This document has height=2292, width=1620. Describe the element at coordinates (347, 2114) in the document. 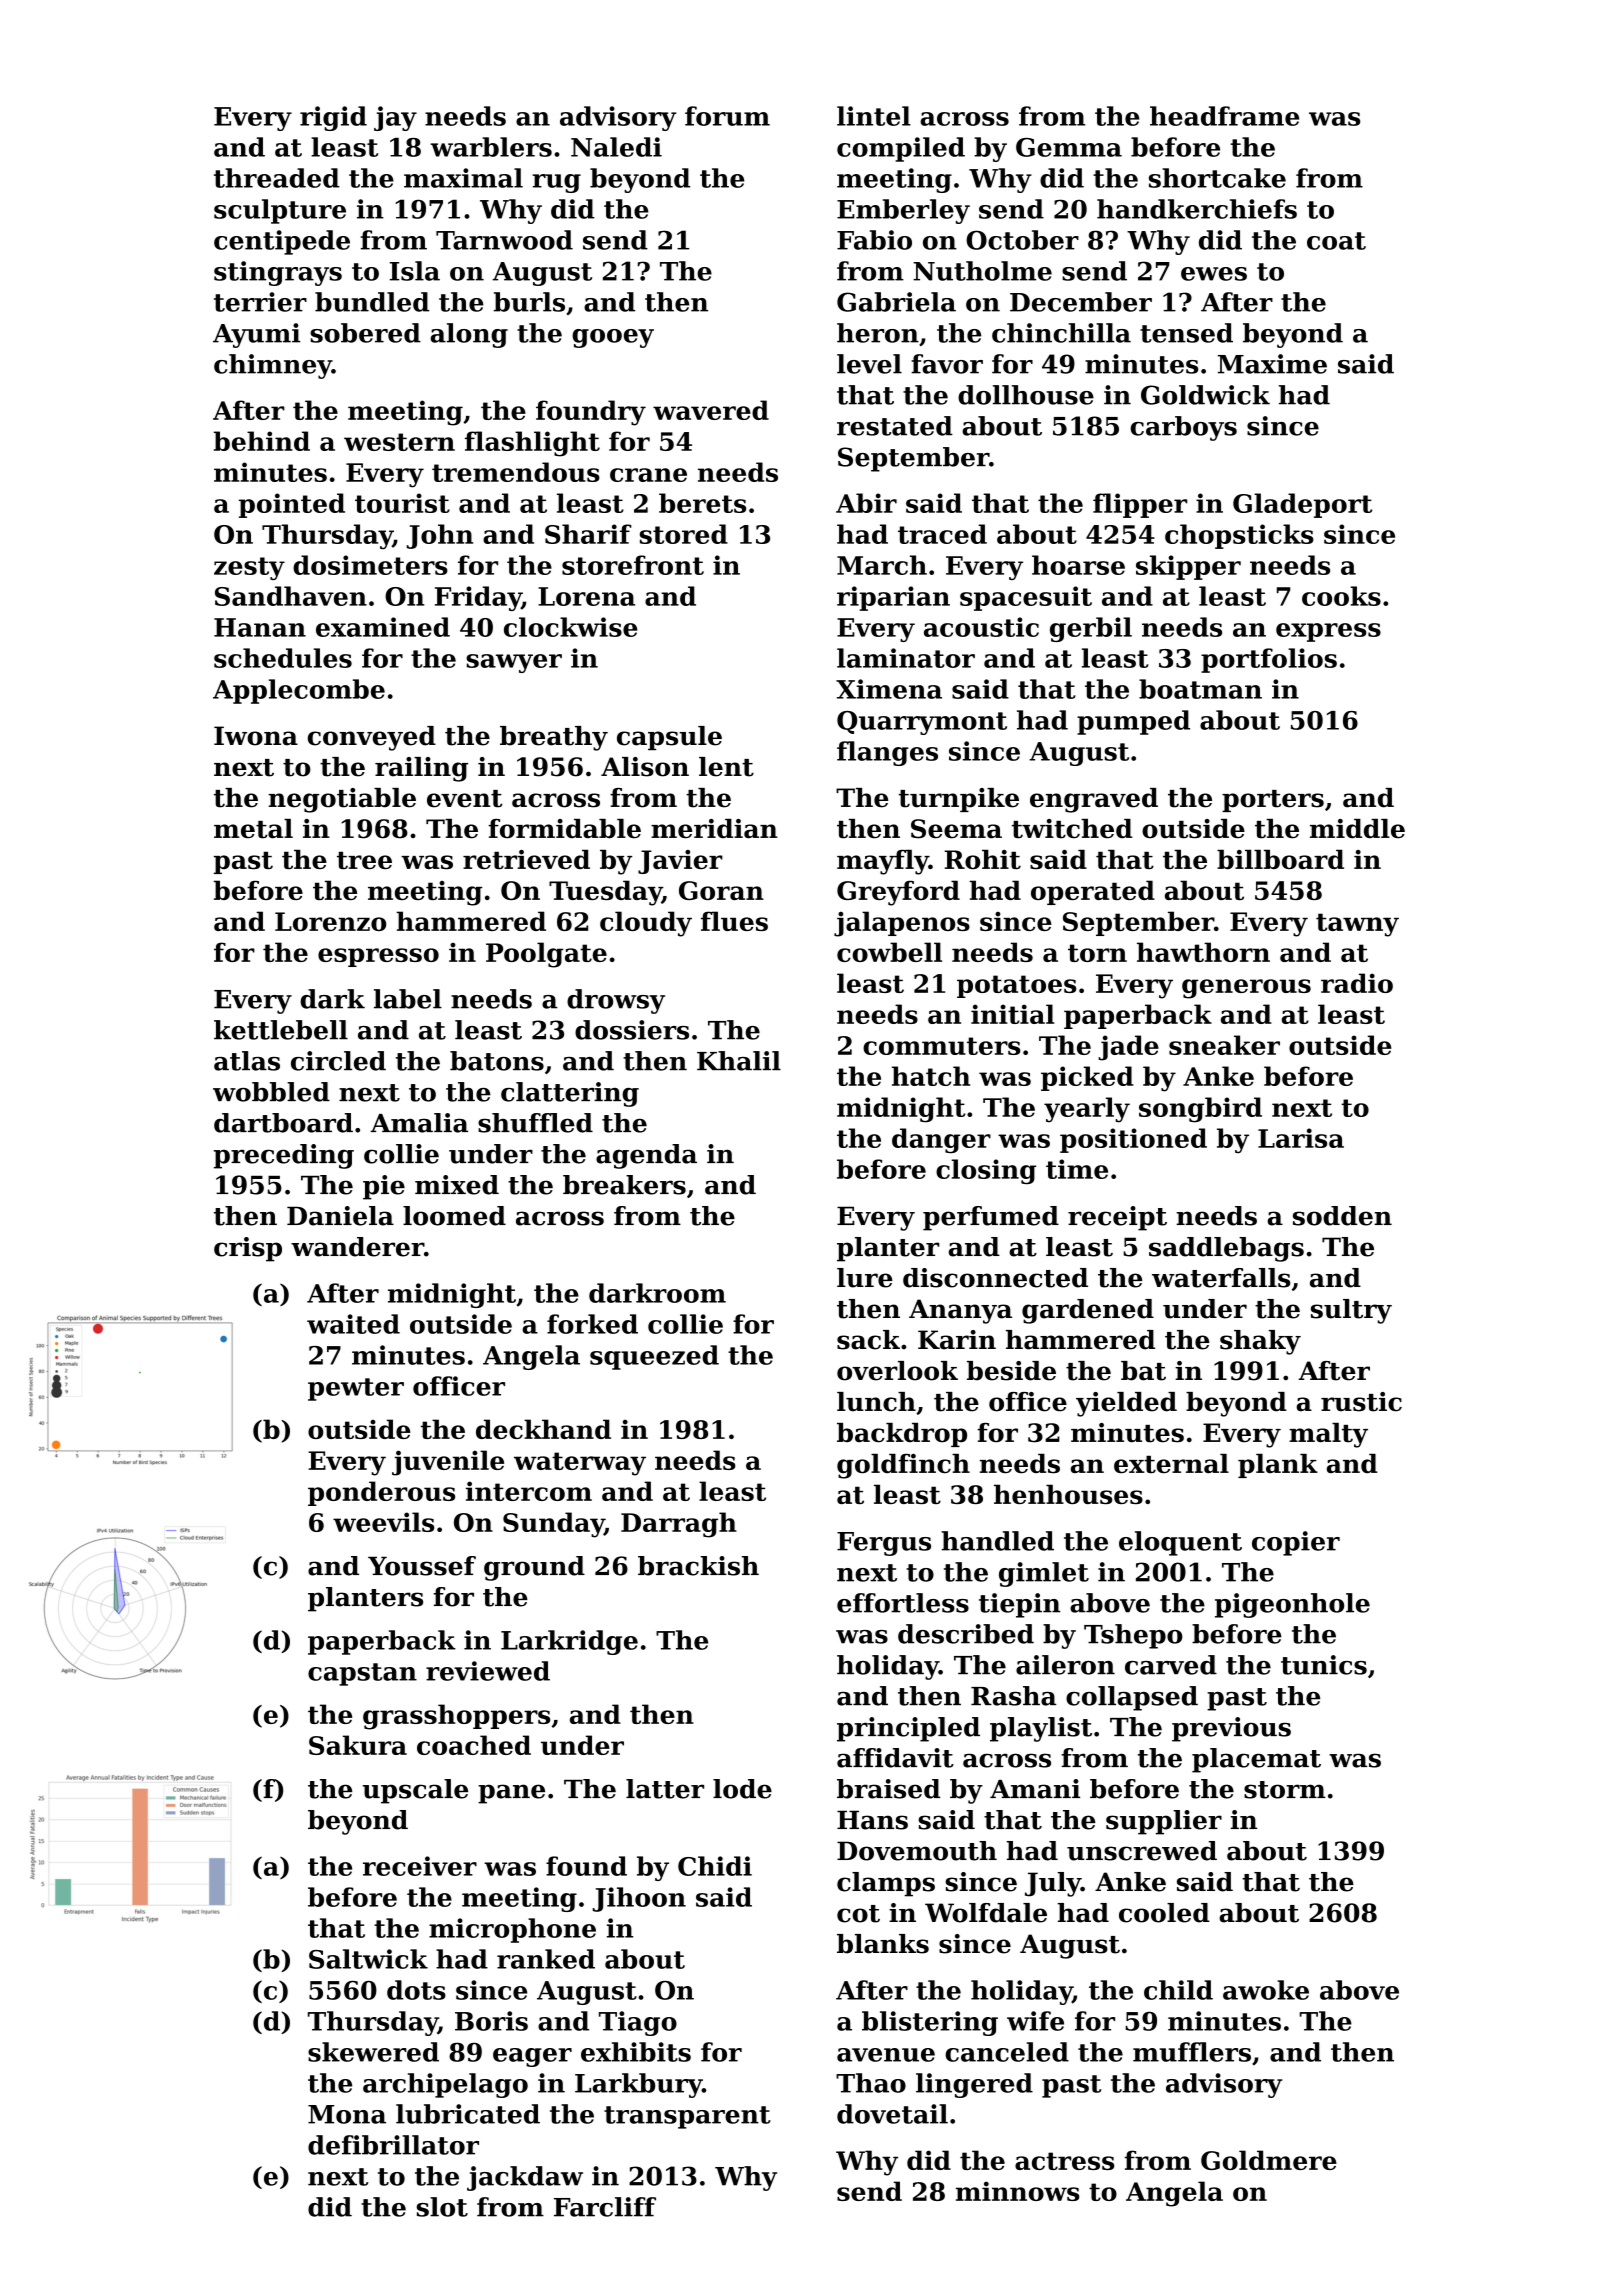

I see `Mona` at that location.
